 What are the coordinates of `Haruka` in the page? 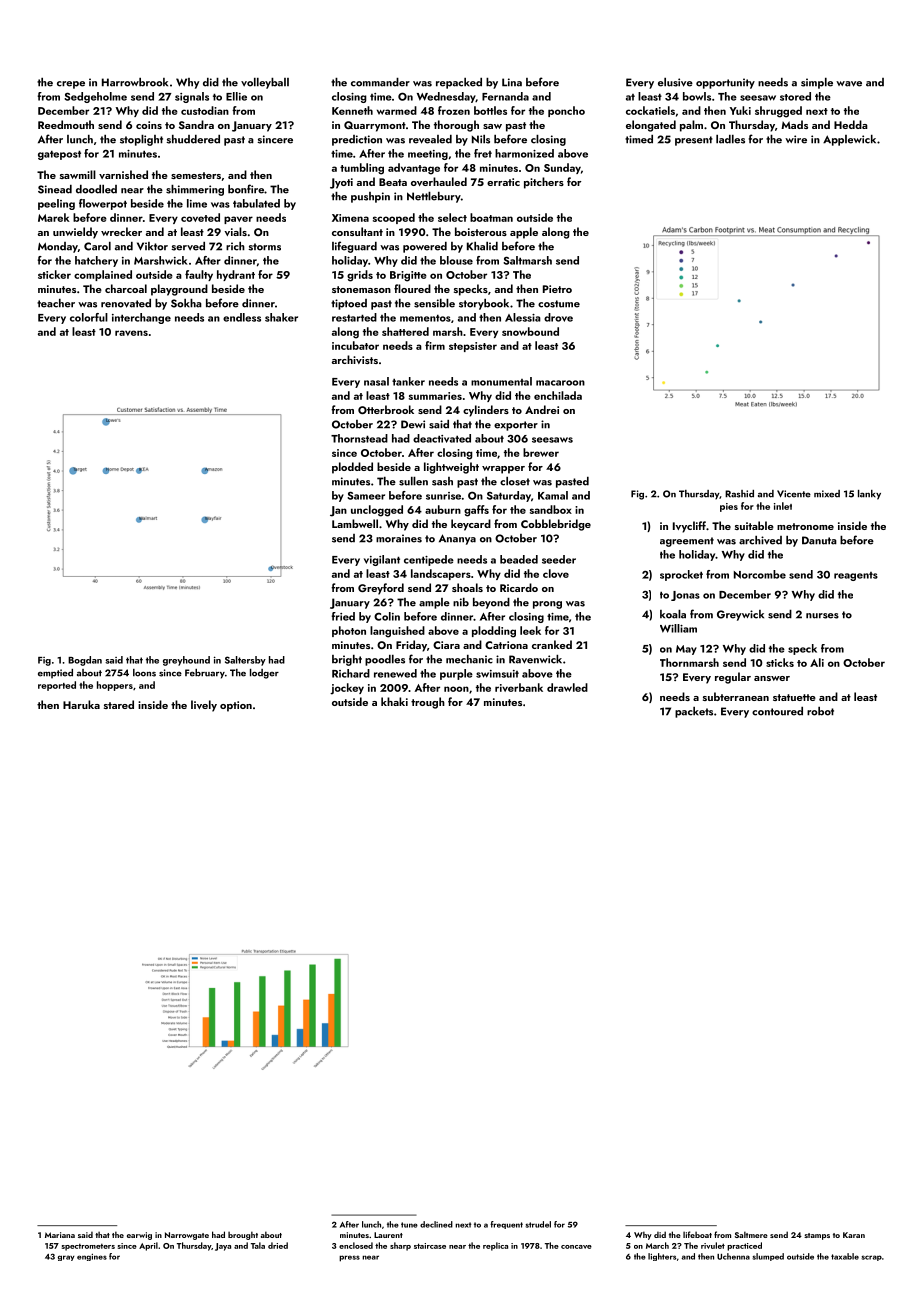 It's located at (81, 704).
